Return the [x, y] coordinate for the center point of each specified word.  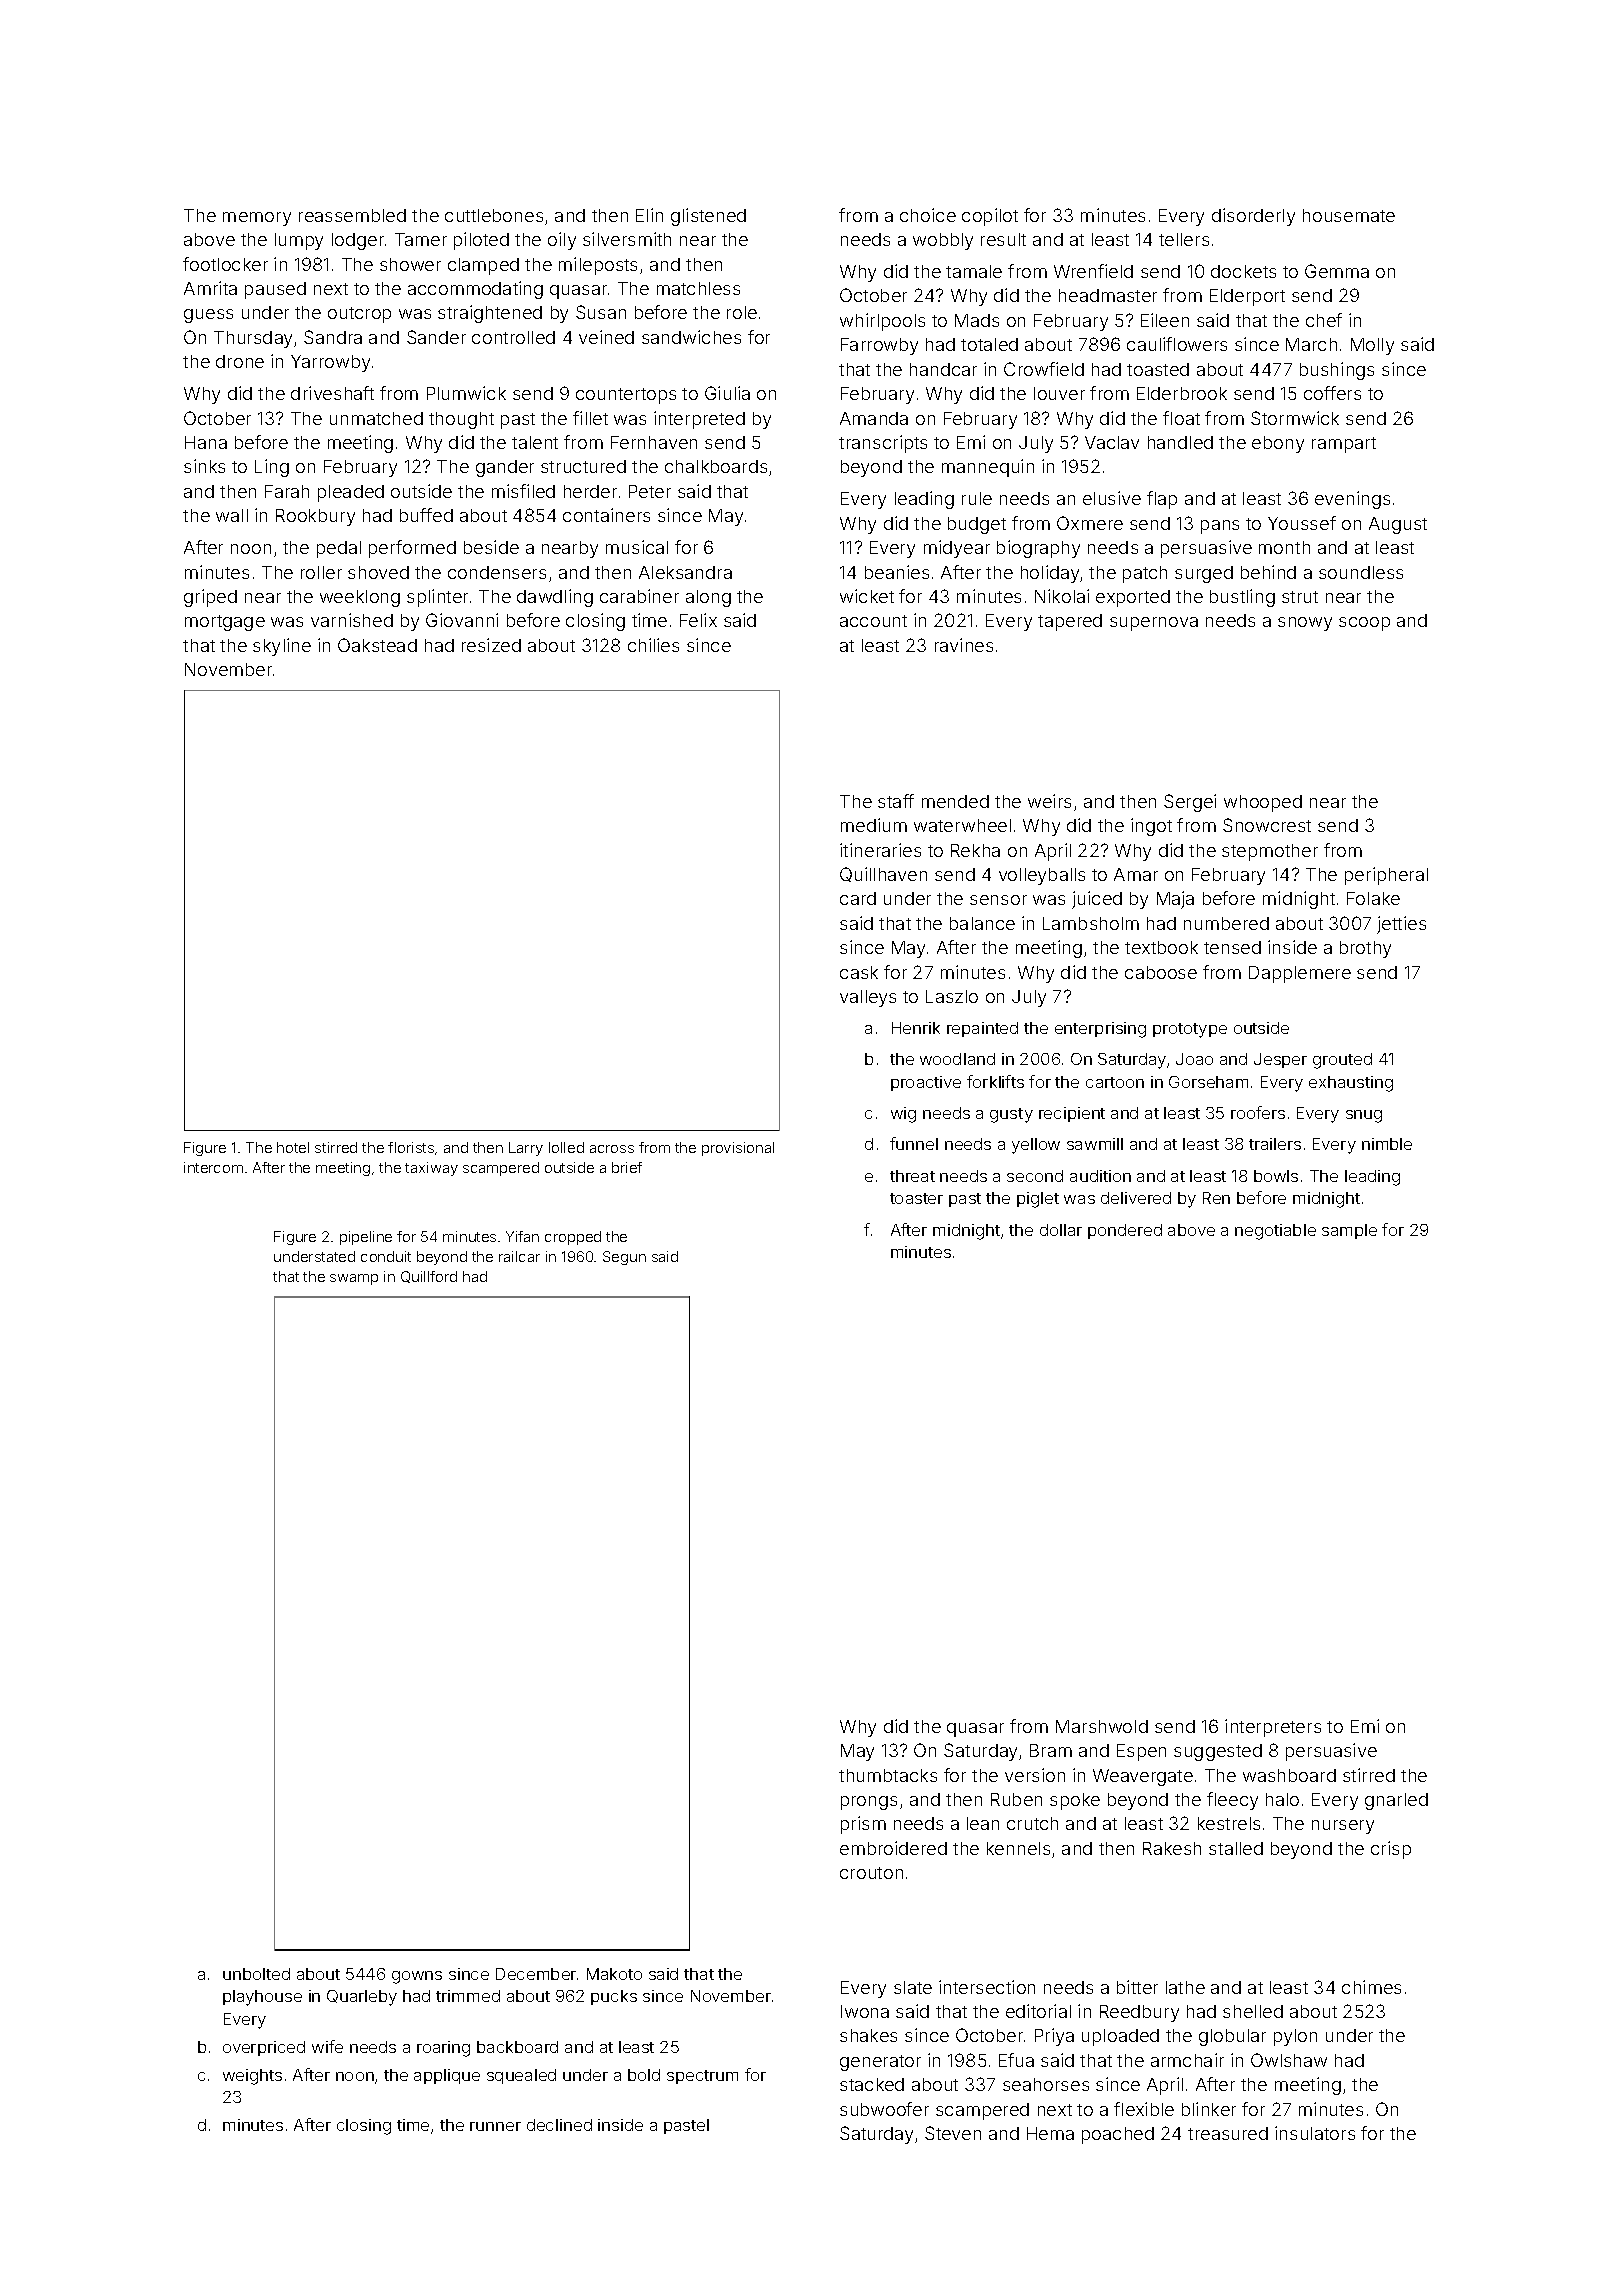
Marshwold [1102, 1726]
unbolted [256, 1974]
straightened [490, 314]
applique [447, 2076]
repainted [982, 1029]
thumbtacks [888, 1775]
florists [411, 1147]
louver [1059, 393]
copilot [990, 217]
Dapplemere [1300, 974]
